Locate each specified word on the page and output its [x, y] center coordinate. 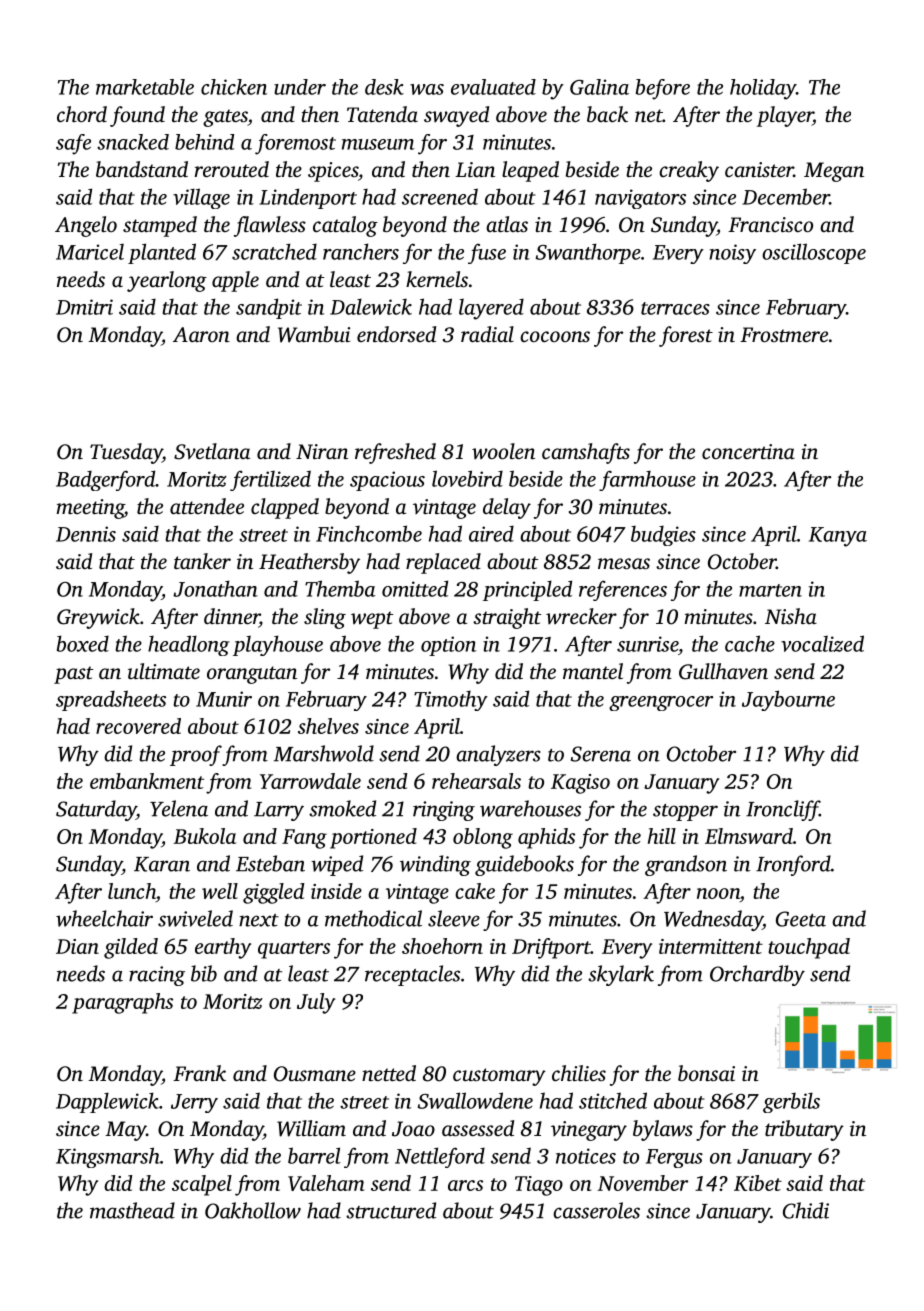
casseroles [596, 1210]
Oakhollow [253, 1210]
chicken [234, 87]
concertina [748, 451]
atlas [507, 224]
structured [391, 1210]
